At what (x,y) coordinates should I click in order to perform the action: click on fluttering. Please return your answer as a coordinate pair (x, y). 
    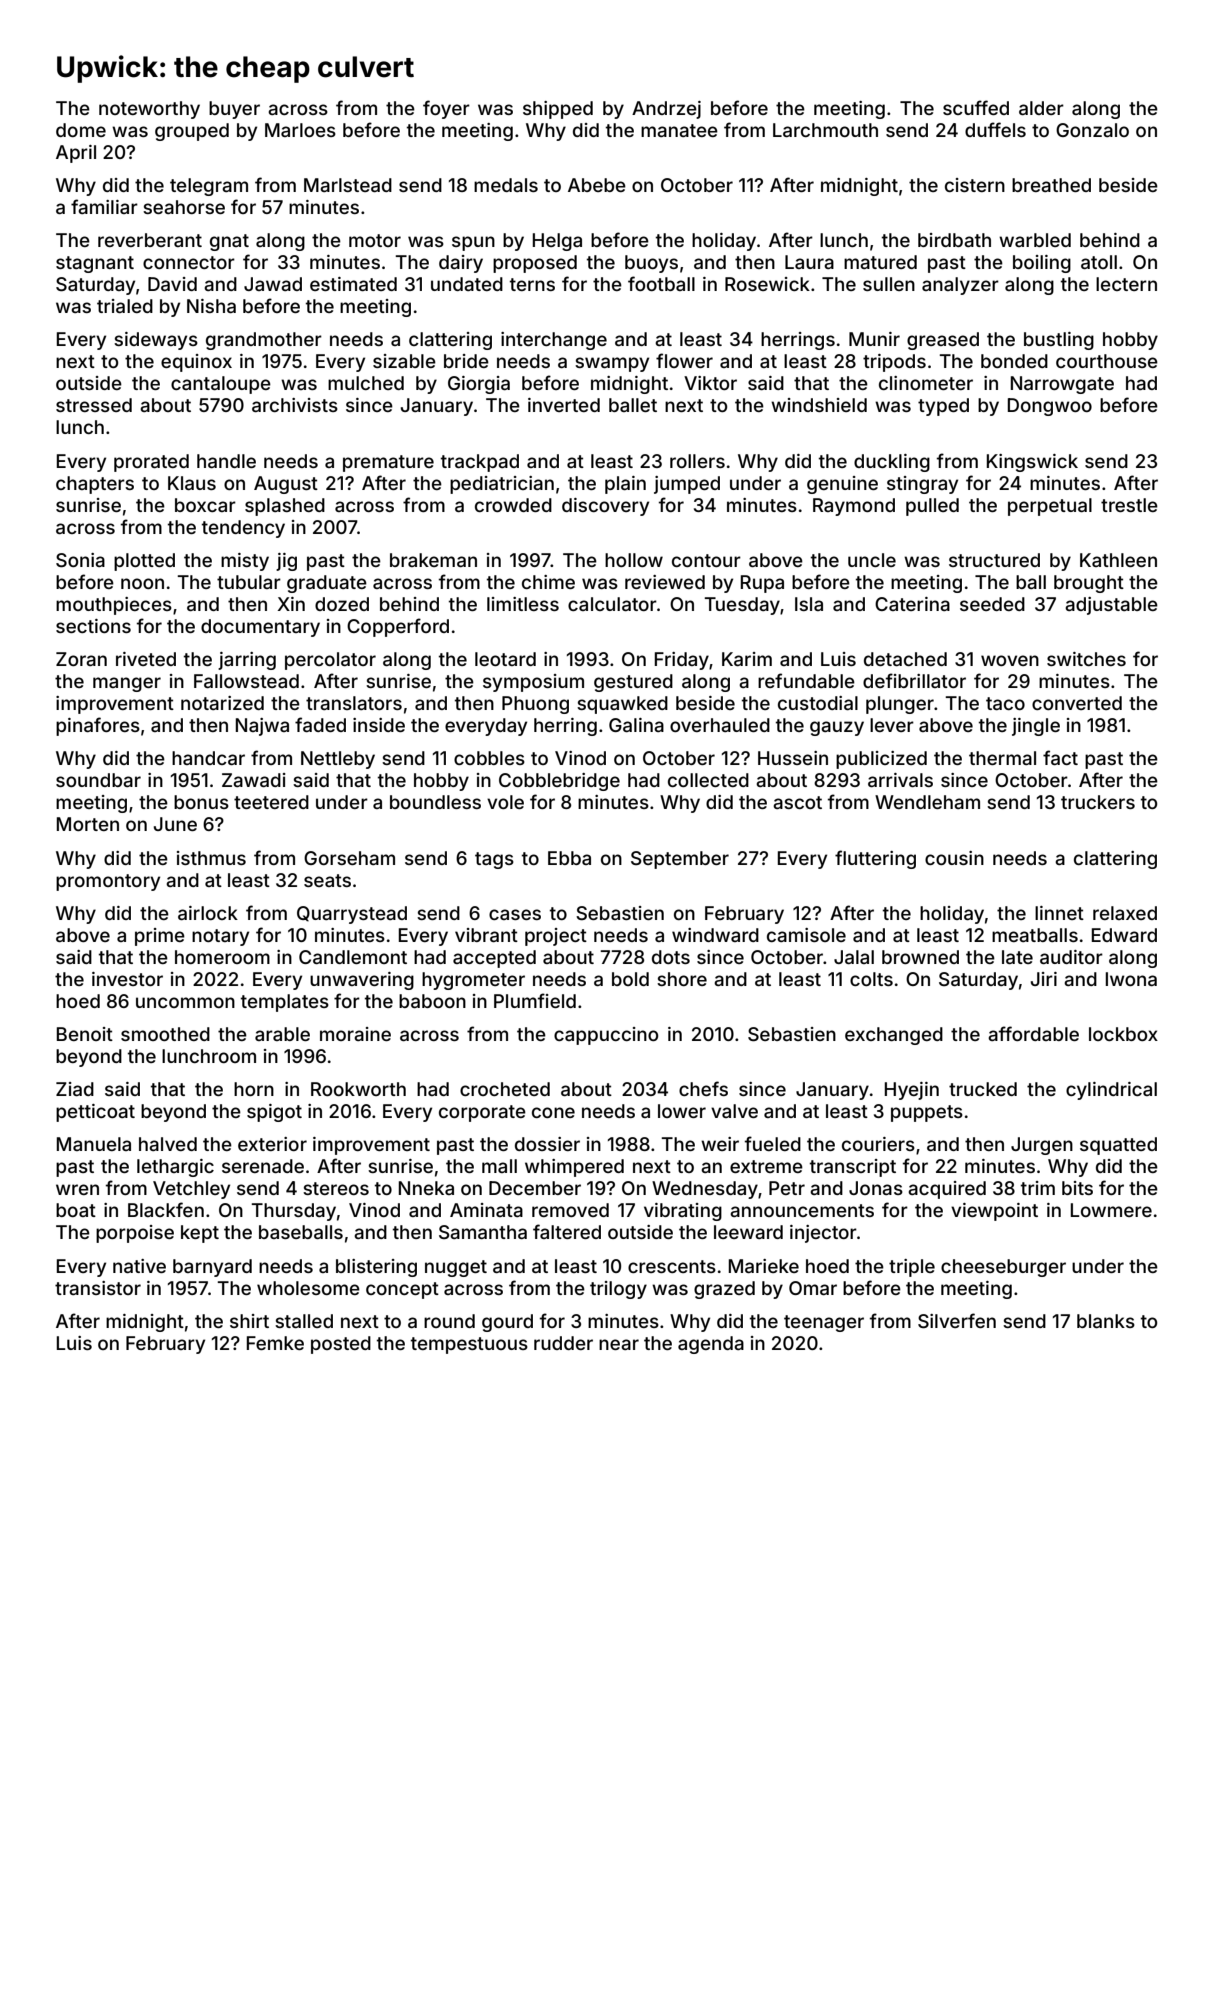
    Looking at the image, I should click on (875, 859).
